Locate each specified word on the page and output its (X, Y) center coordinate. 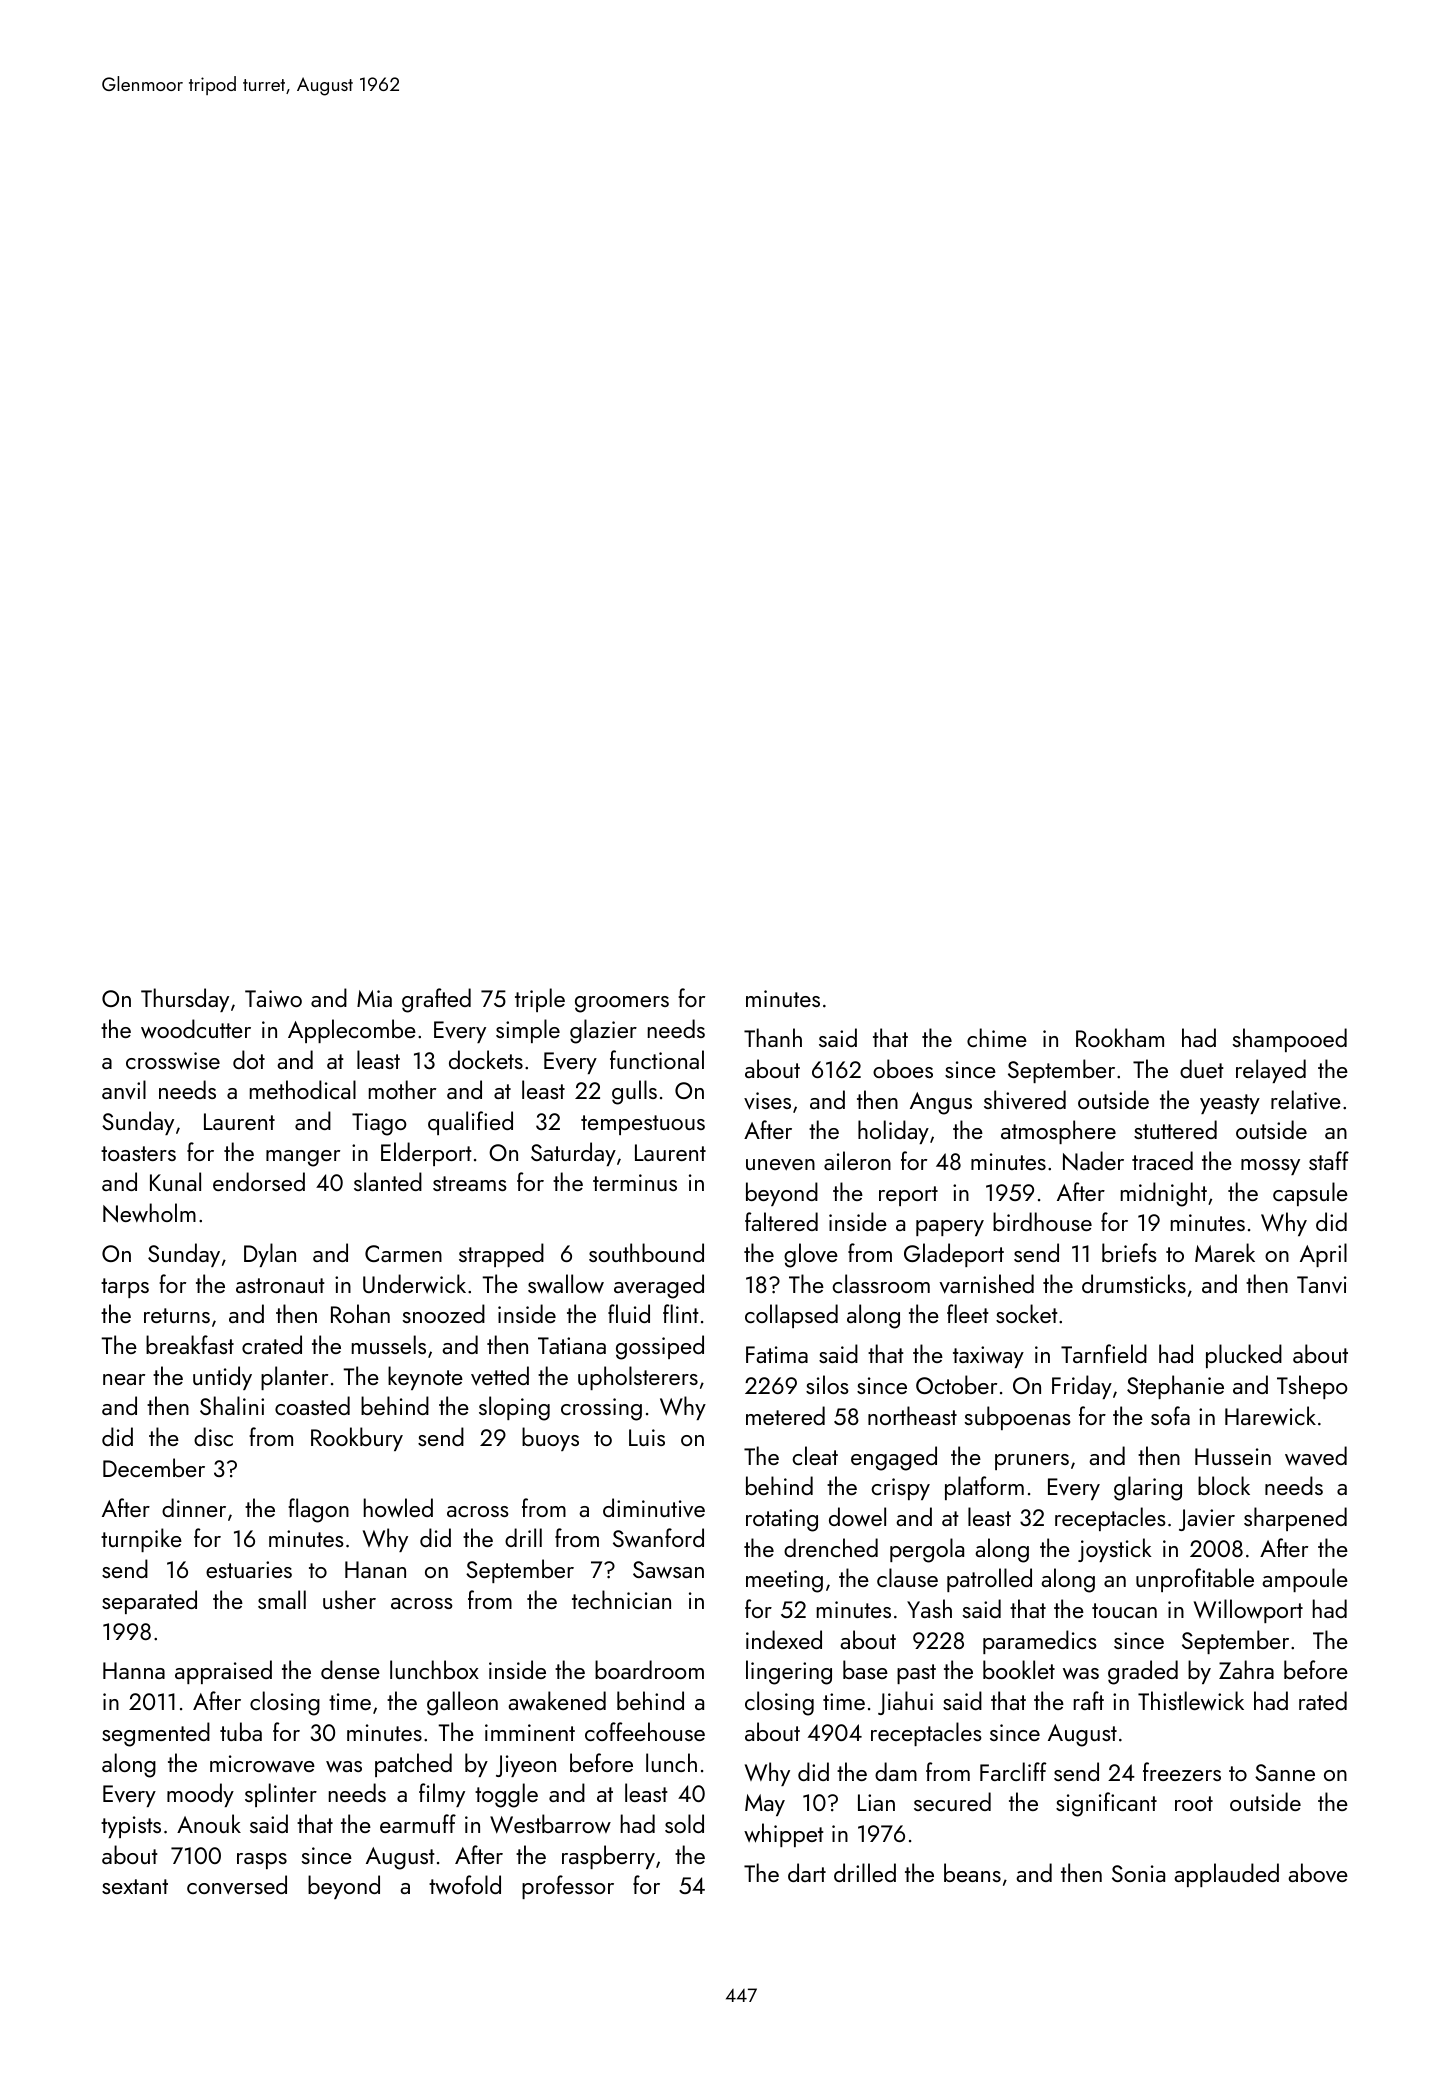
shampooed (1290, 1040)
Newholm (149, 1213)
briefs (1129, 1252)
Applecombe (352, 1031)
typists (131, 1827)
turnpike (141, 1540)
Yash (929, 1608)
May (765, 1805)
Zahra (1246, 1669)
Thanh (773, 1037)
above (1318, 1872)
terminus (635, 1182)
